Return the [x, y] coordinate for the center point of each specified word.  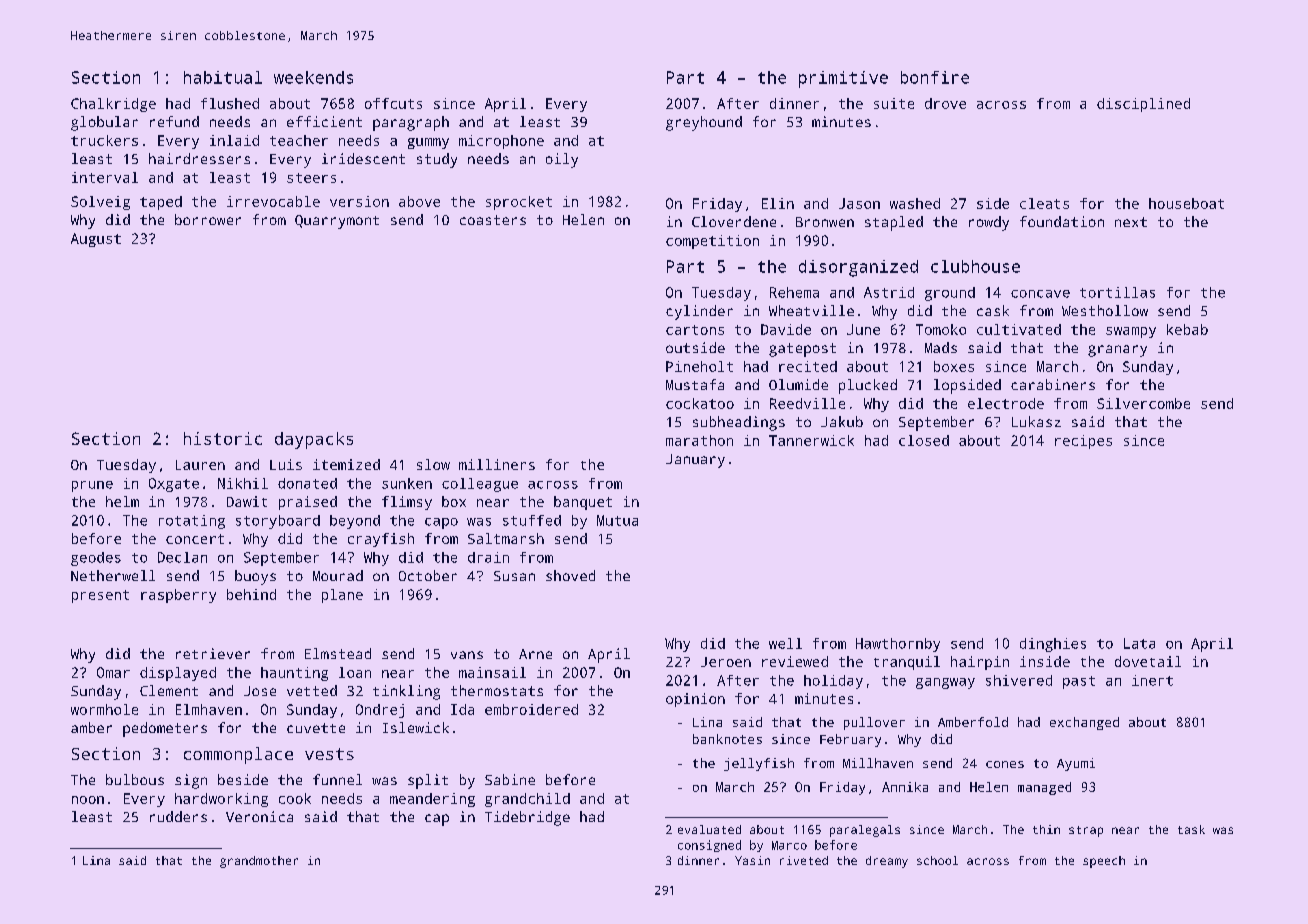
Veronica [259, 816]
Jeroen [726, 662]
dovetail [1148, 661]
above [419, 201]
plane [342, 596]
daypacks [314, 440]
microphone [501, 142]
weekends [313, 77]
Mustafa [695, 384]
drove [945, 103]
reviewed [795, 661]
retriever [213, 653]
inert [1152, 680]
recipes [1083, 442]
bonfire [935, 77]
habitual [223, 77]
